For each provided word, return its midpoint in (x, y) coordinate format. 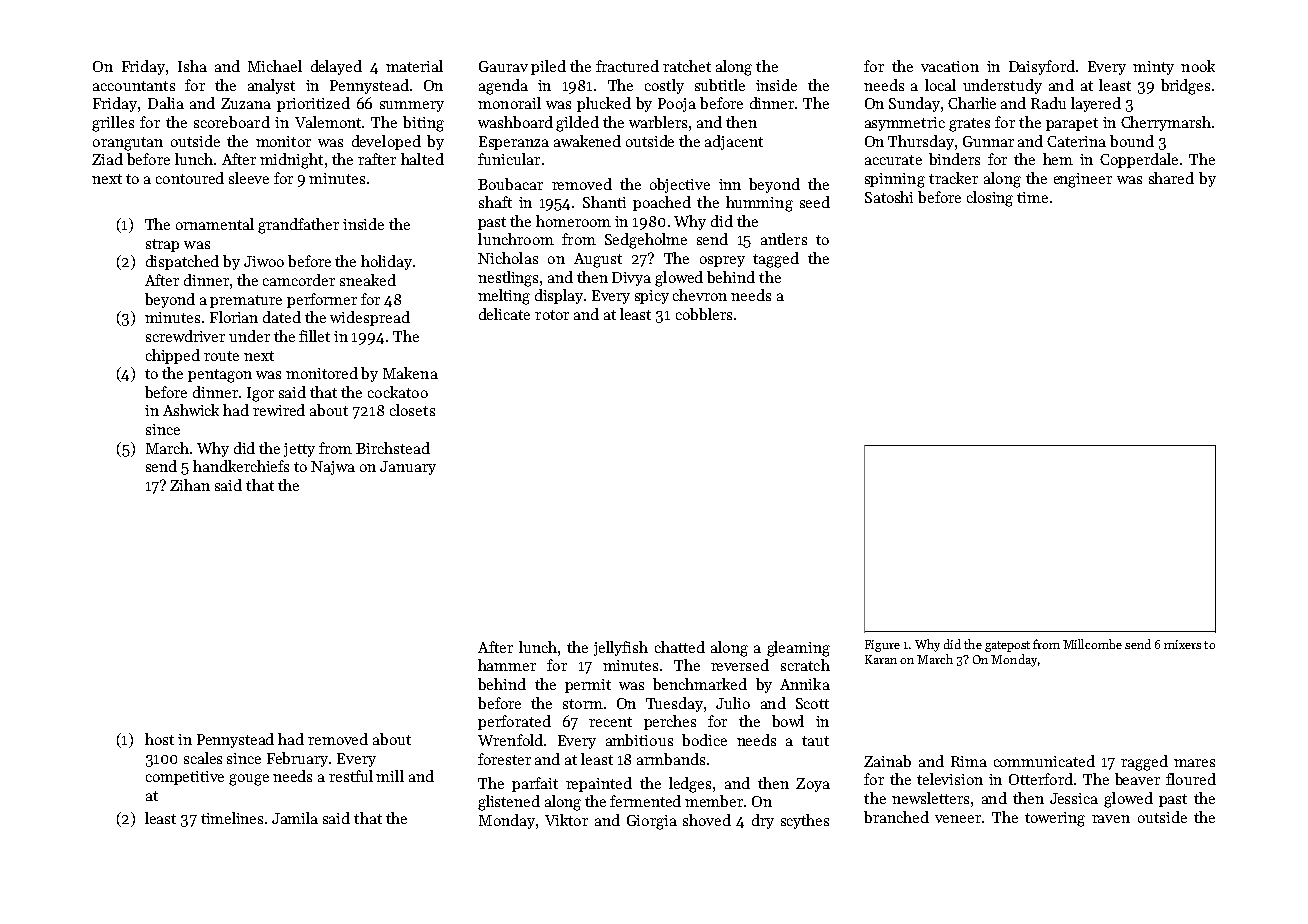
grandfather (298, 226)
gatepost (1007, 646)
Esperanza (514, 143)
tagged (776, 260)
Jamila (295, 818)
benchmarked (700, 684)
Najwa (333, 468)
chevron (700, 295)
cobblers (704, 314)
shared (1171, 178)
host (159, 739)
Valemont (328, 122)
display (559, 296)
